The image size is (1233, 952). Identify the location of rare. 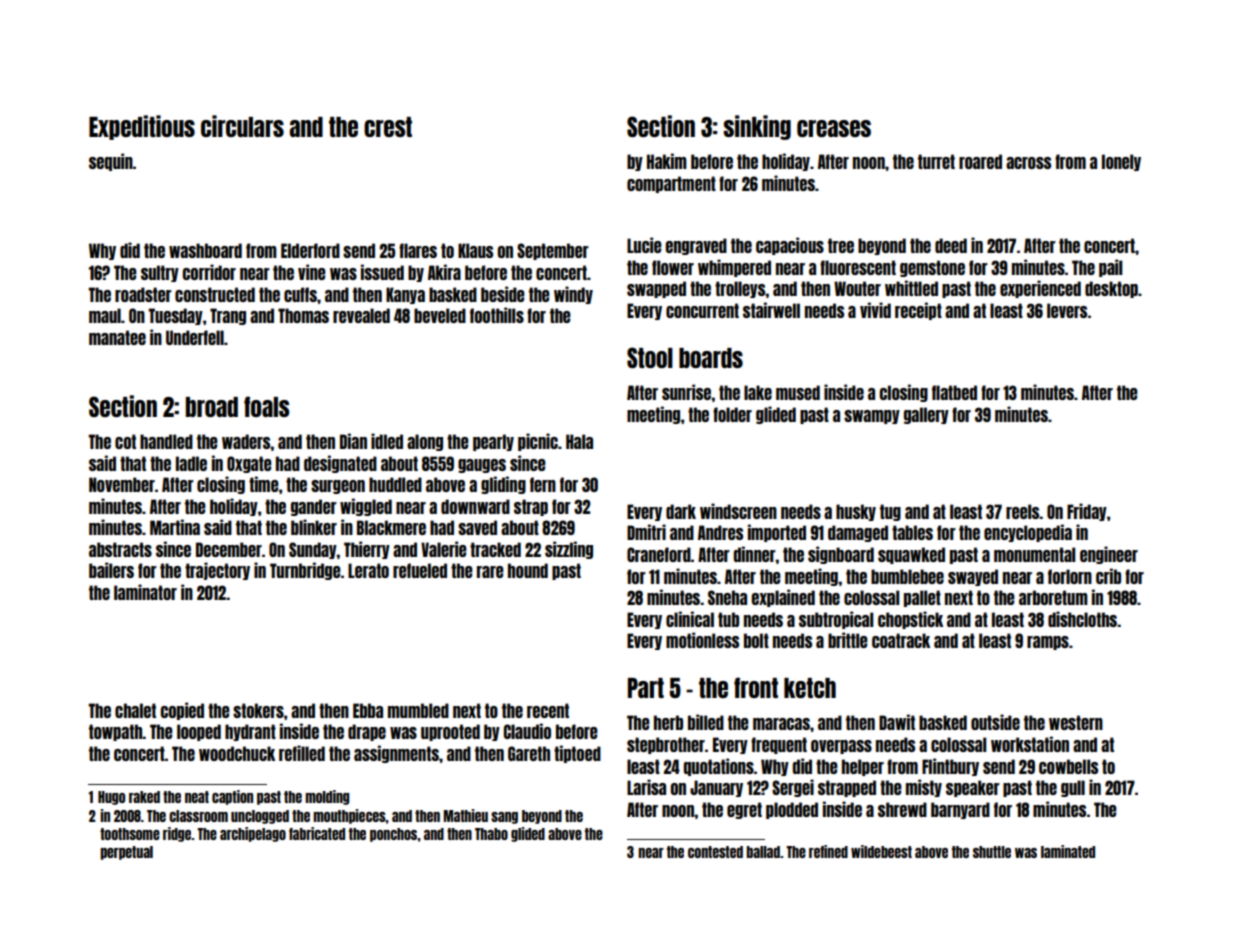
(490, 572).
